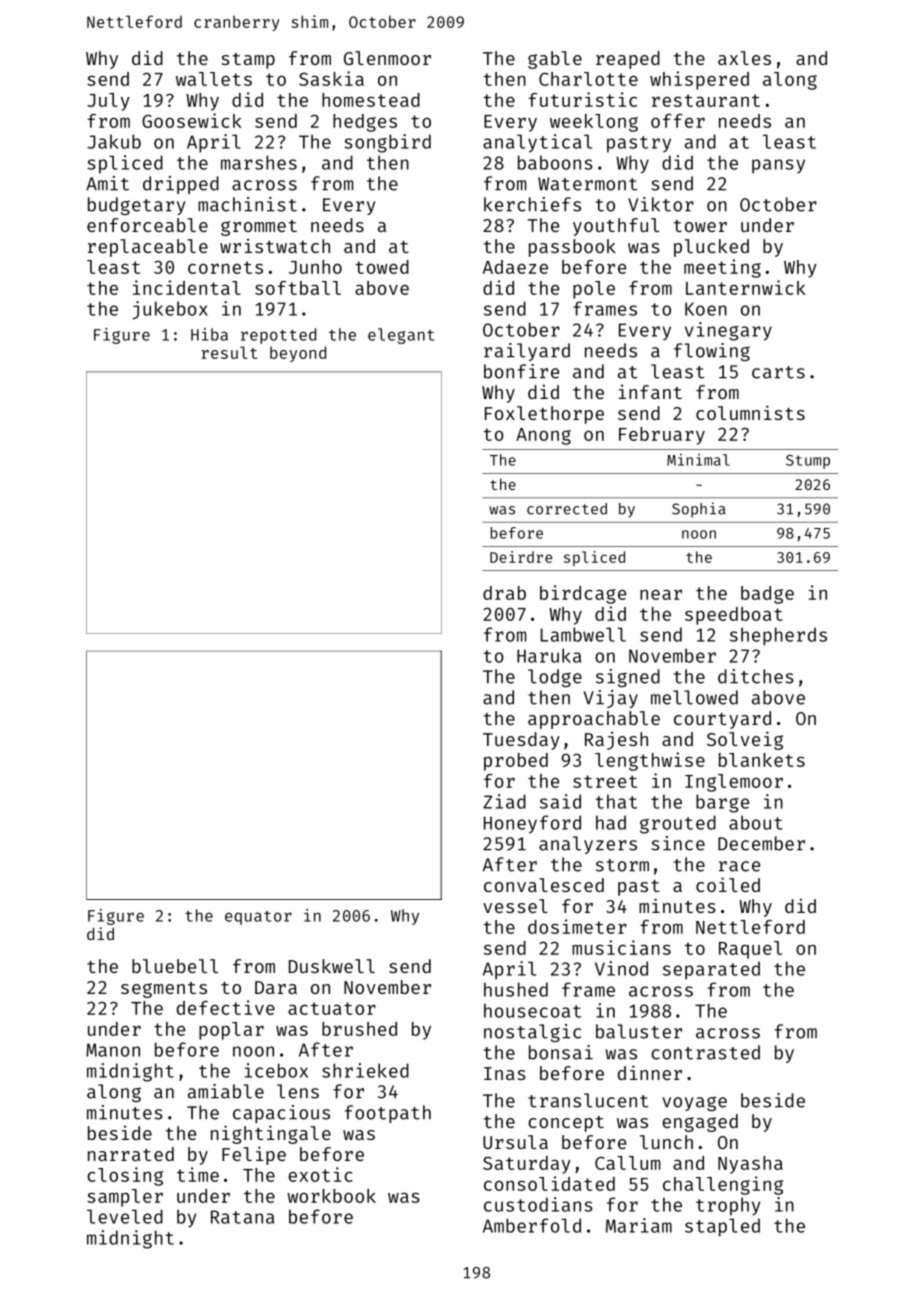 Image resolution: width=924 pixels, height=1308 pixels. Describe the element at coordinates (521, 557) in the image. I see `Deirdre` at that location.
